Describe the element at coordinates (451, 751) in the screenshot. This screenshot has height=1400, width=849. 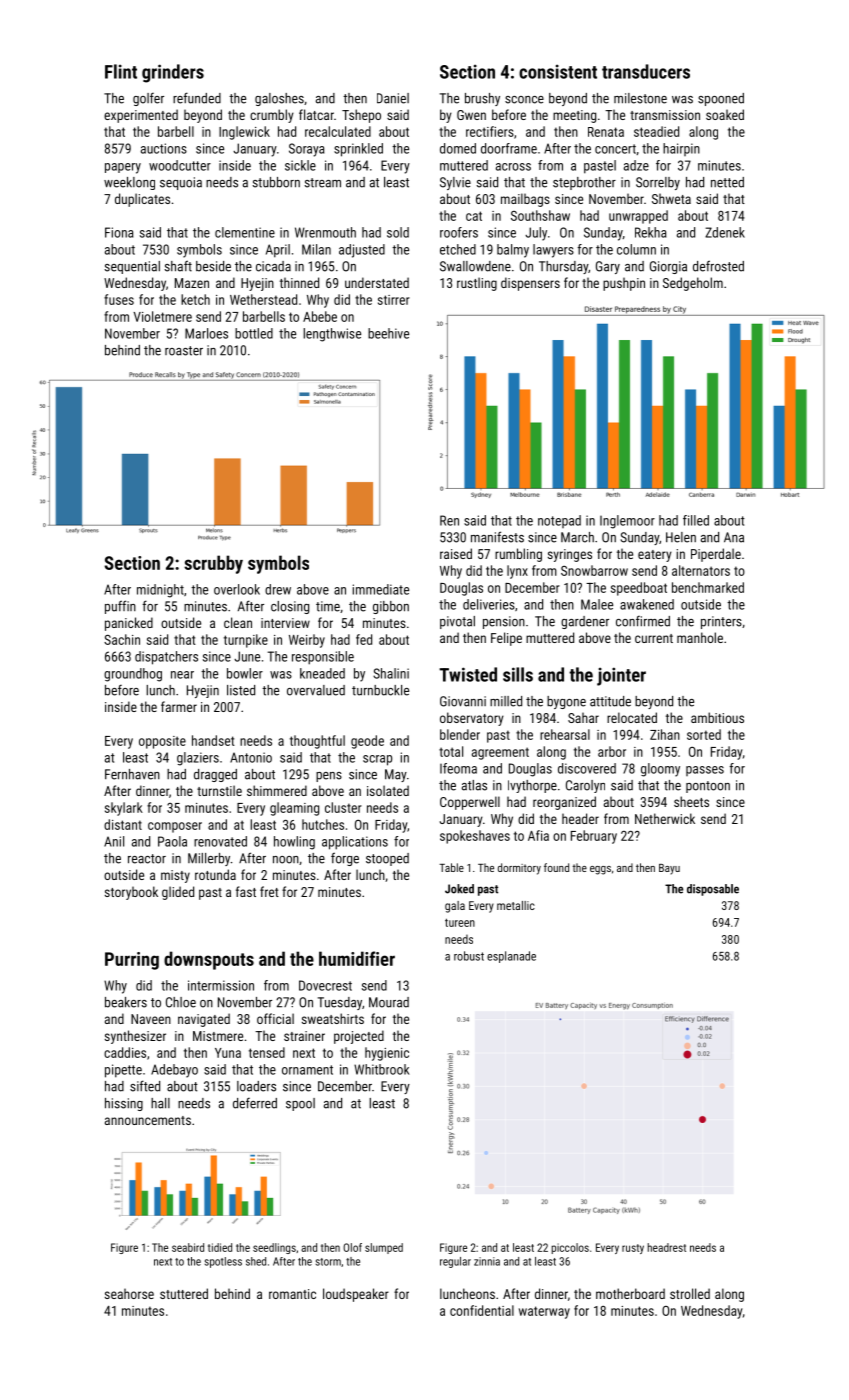
I see `total` at that location.
